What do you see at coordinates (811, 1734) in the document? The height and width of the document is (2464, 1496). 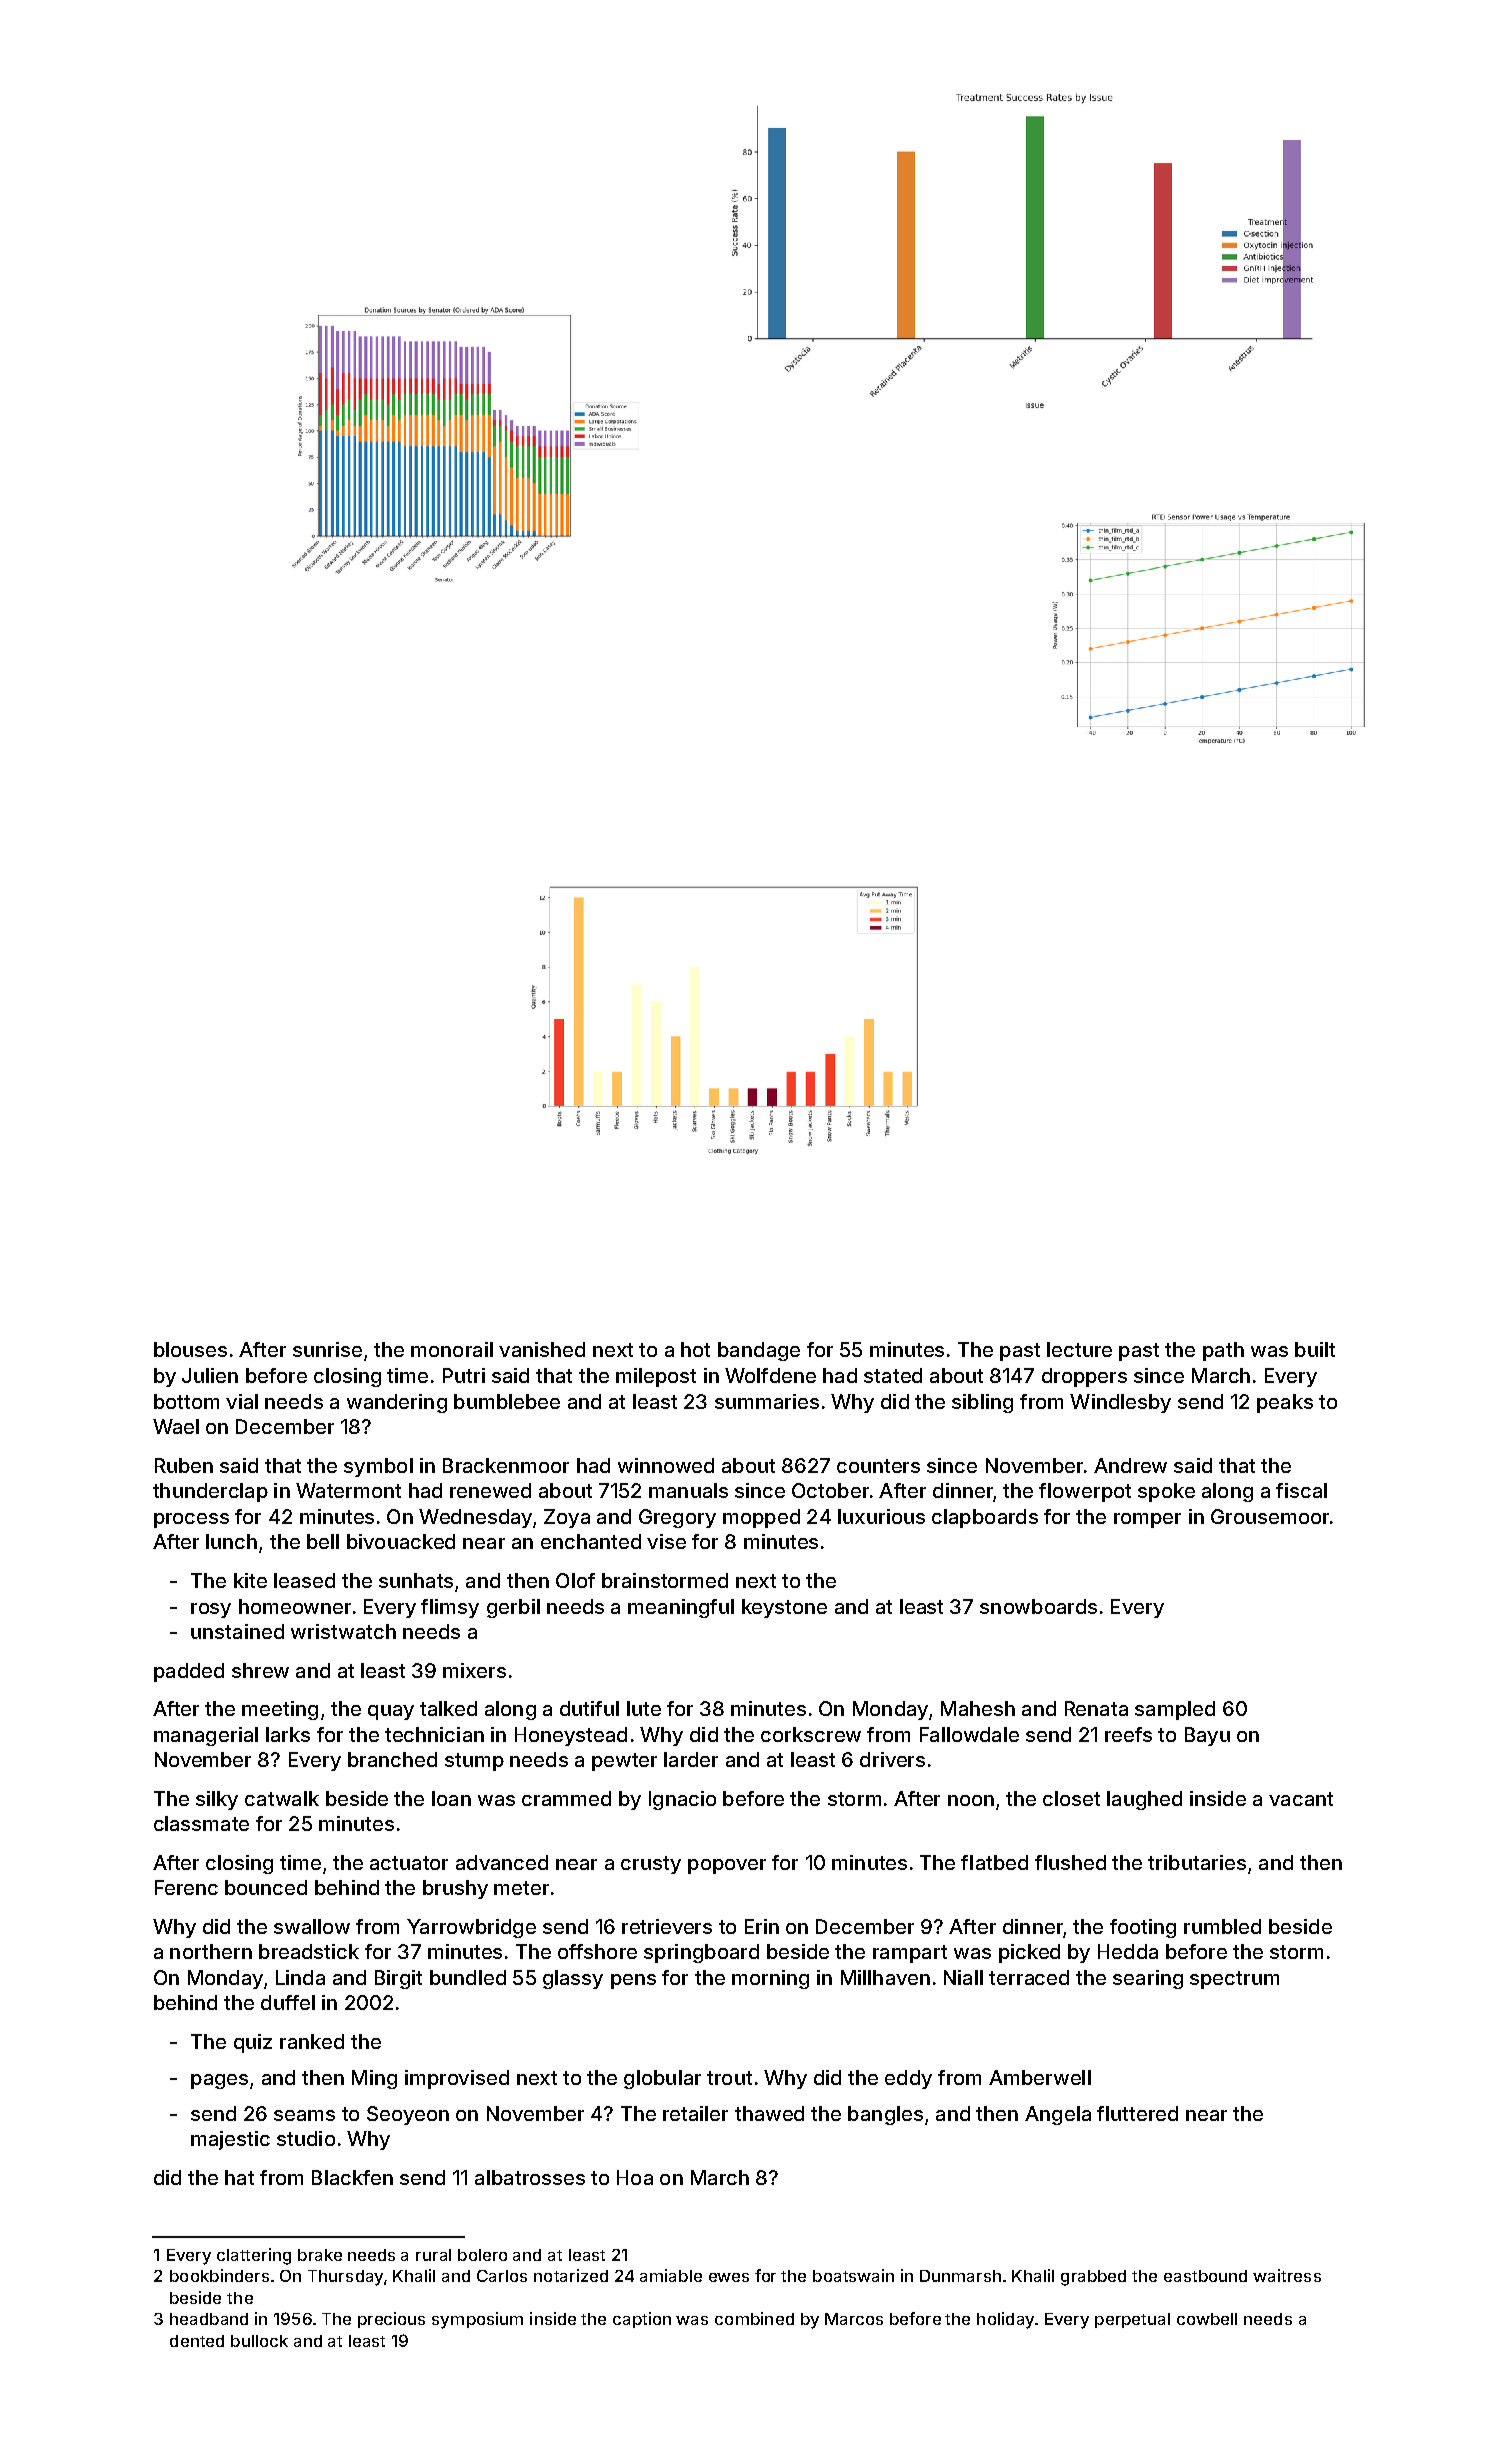 I see `corkscrew` at bounding box center [811, 1734].
